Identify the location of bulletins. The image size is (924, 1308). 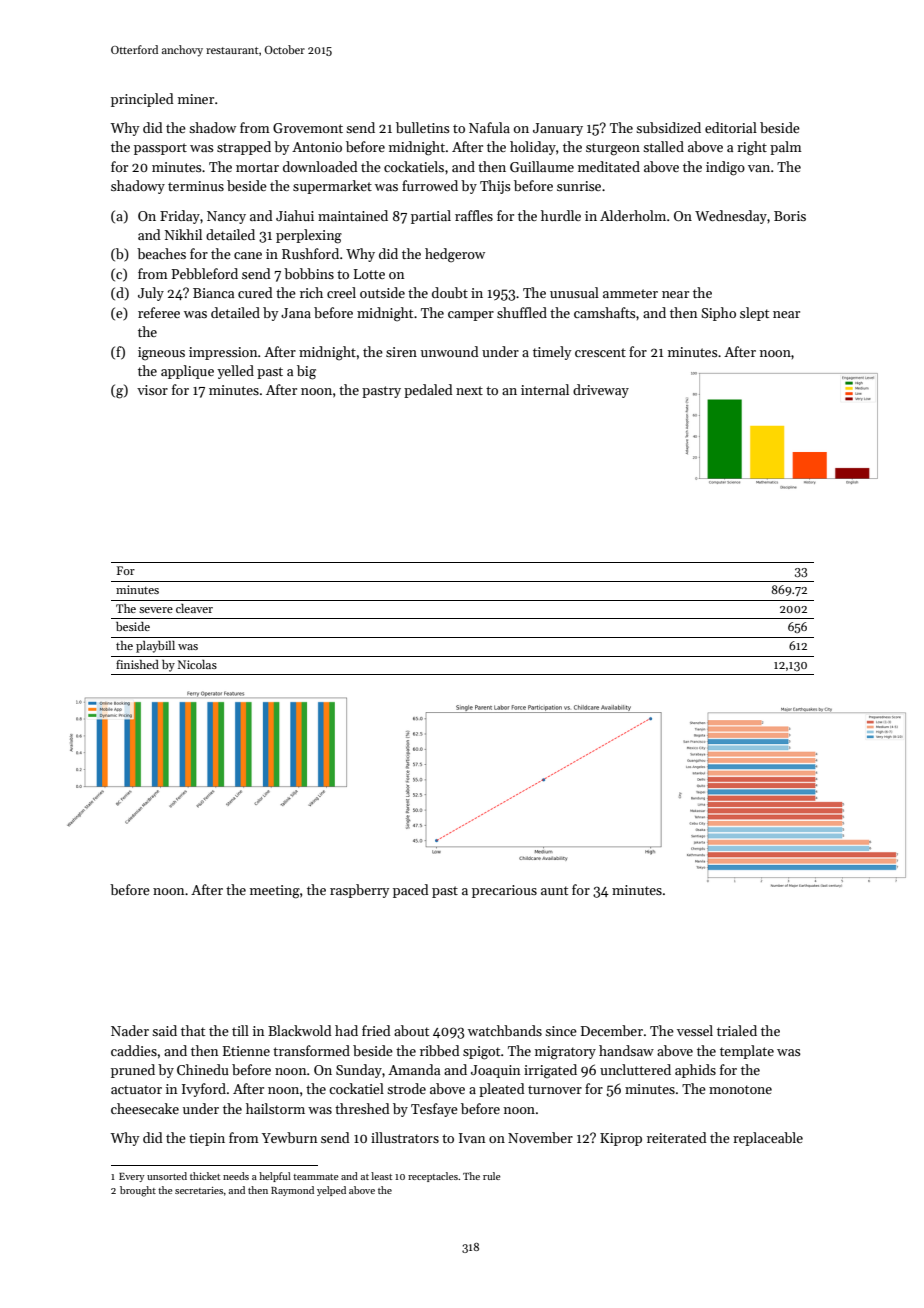
(423, 127).
